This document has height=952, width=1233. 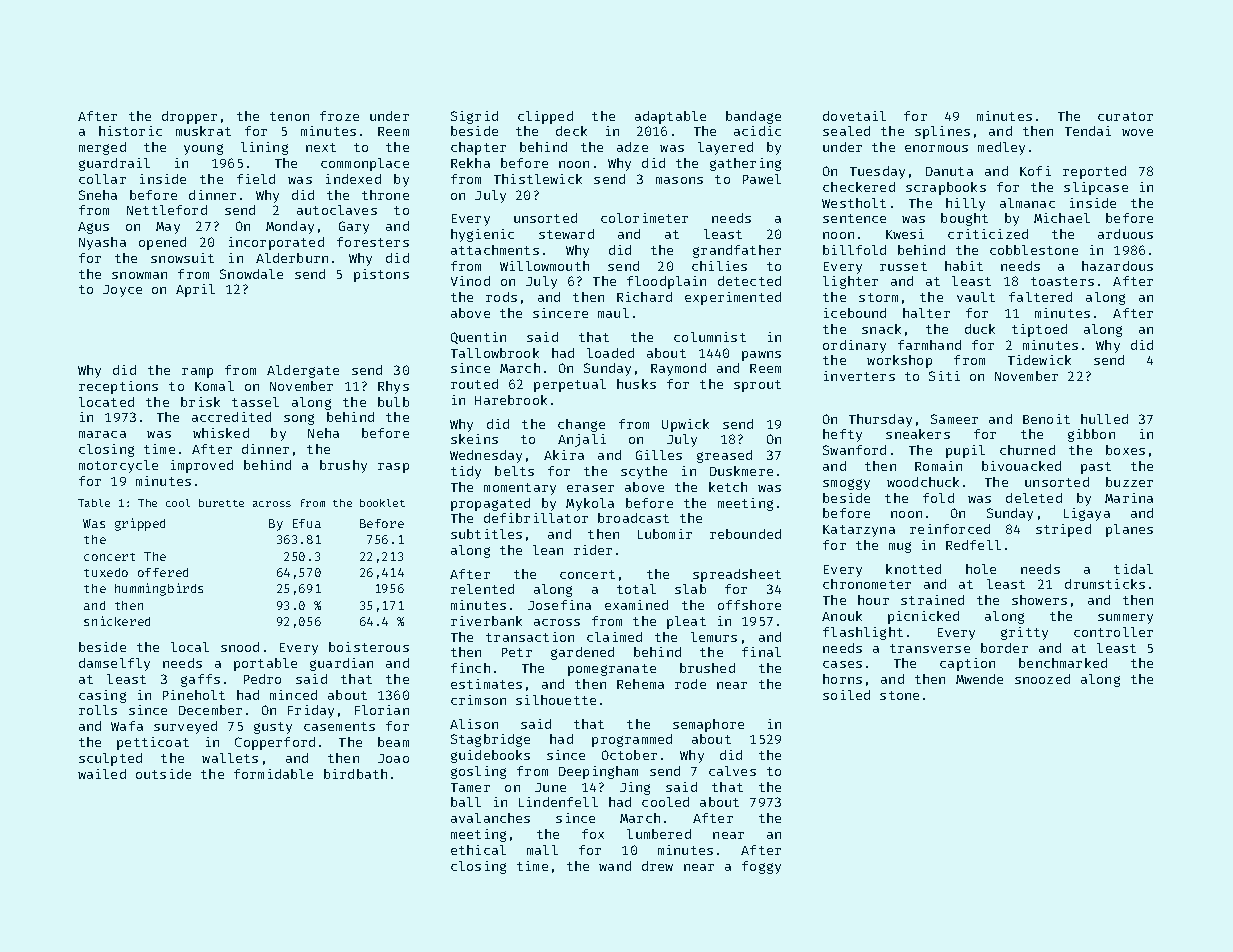 I want to click on Rhys, so click(x=393, y=387).
